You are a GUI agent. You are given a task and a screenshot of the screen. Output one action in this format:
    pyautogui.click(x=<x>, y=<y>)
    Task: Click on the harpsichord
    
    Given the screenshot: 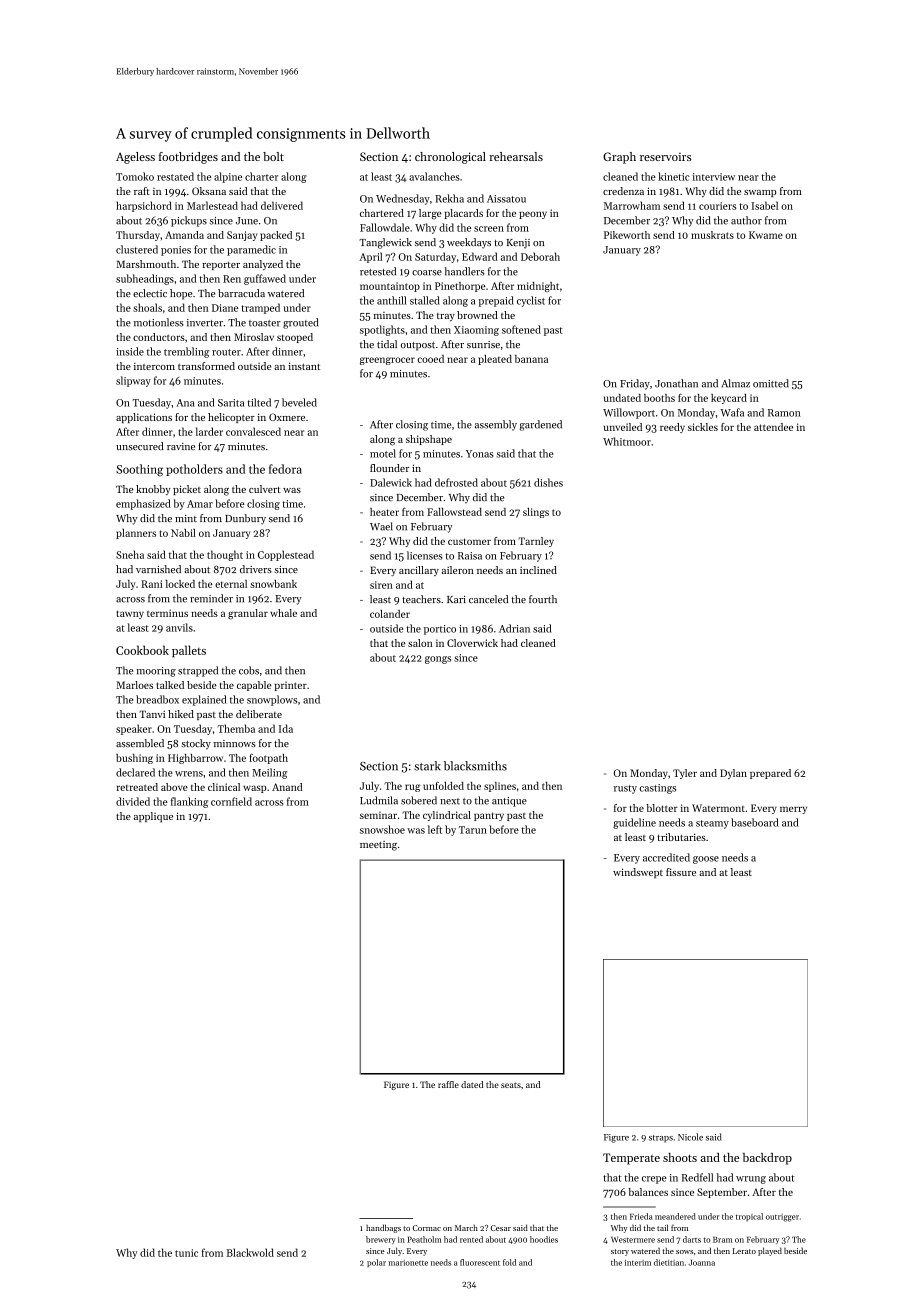 What is the action you would take?
    pyautogui.click(x=144, y=206)
